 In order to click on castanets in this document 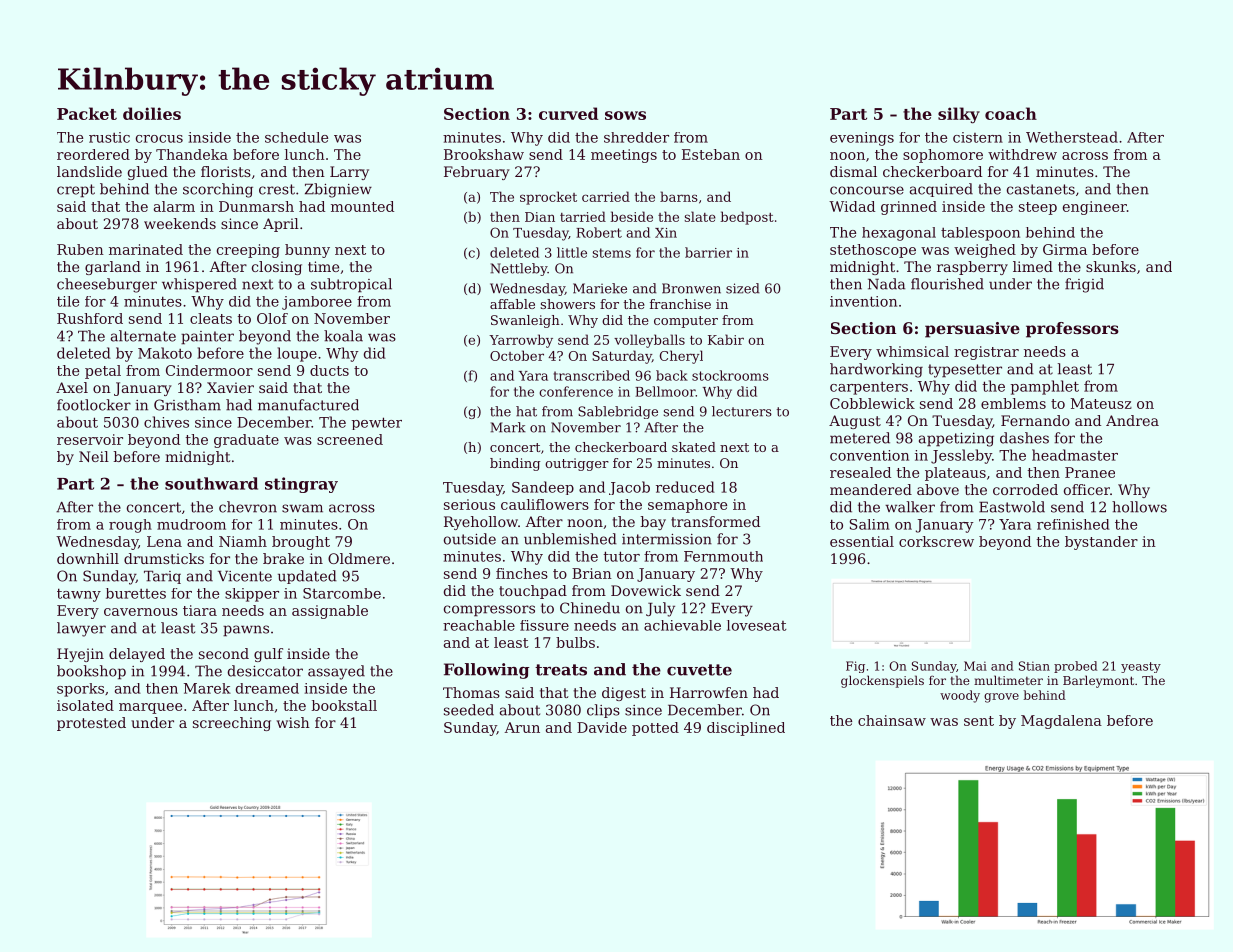, I will do `click(1041, 189)`.
